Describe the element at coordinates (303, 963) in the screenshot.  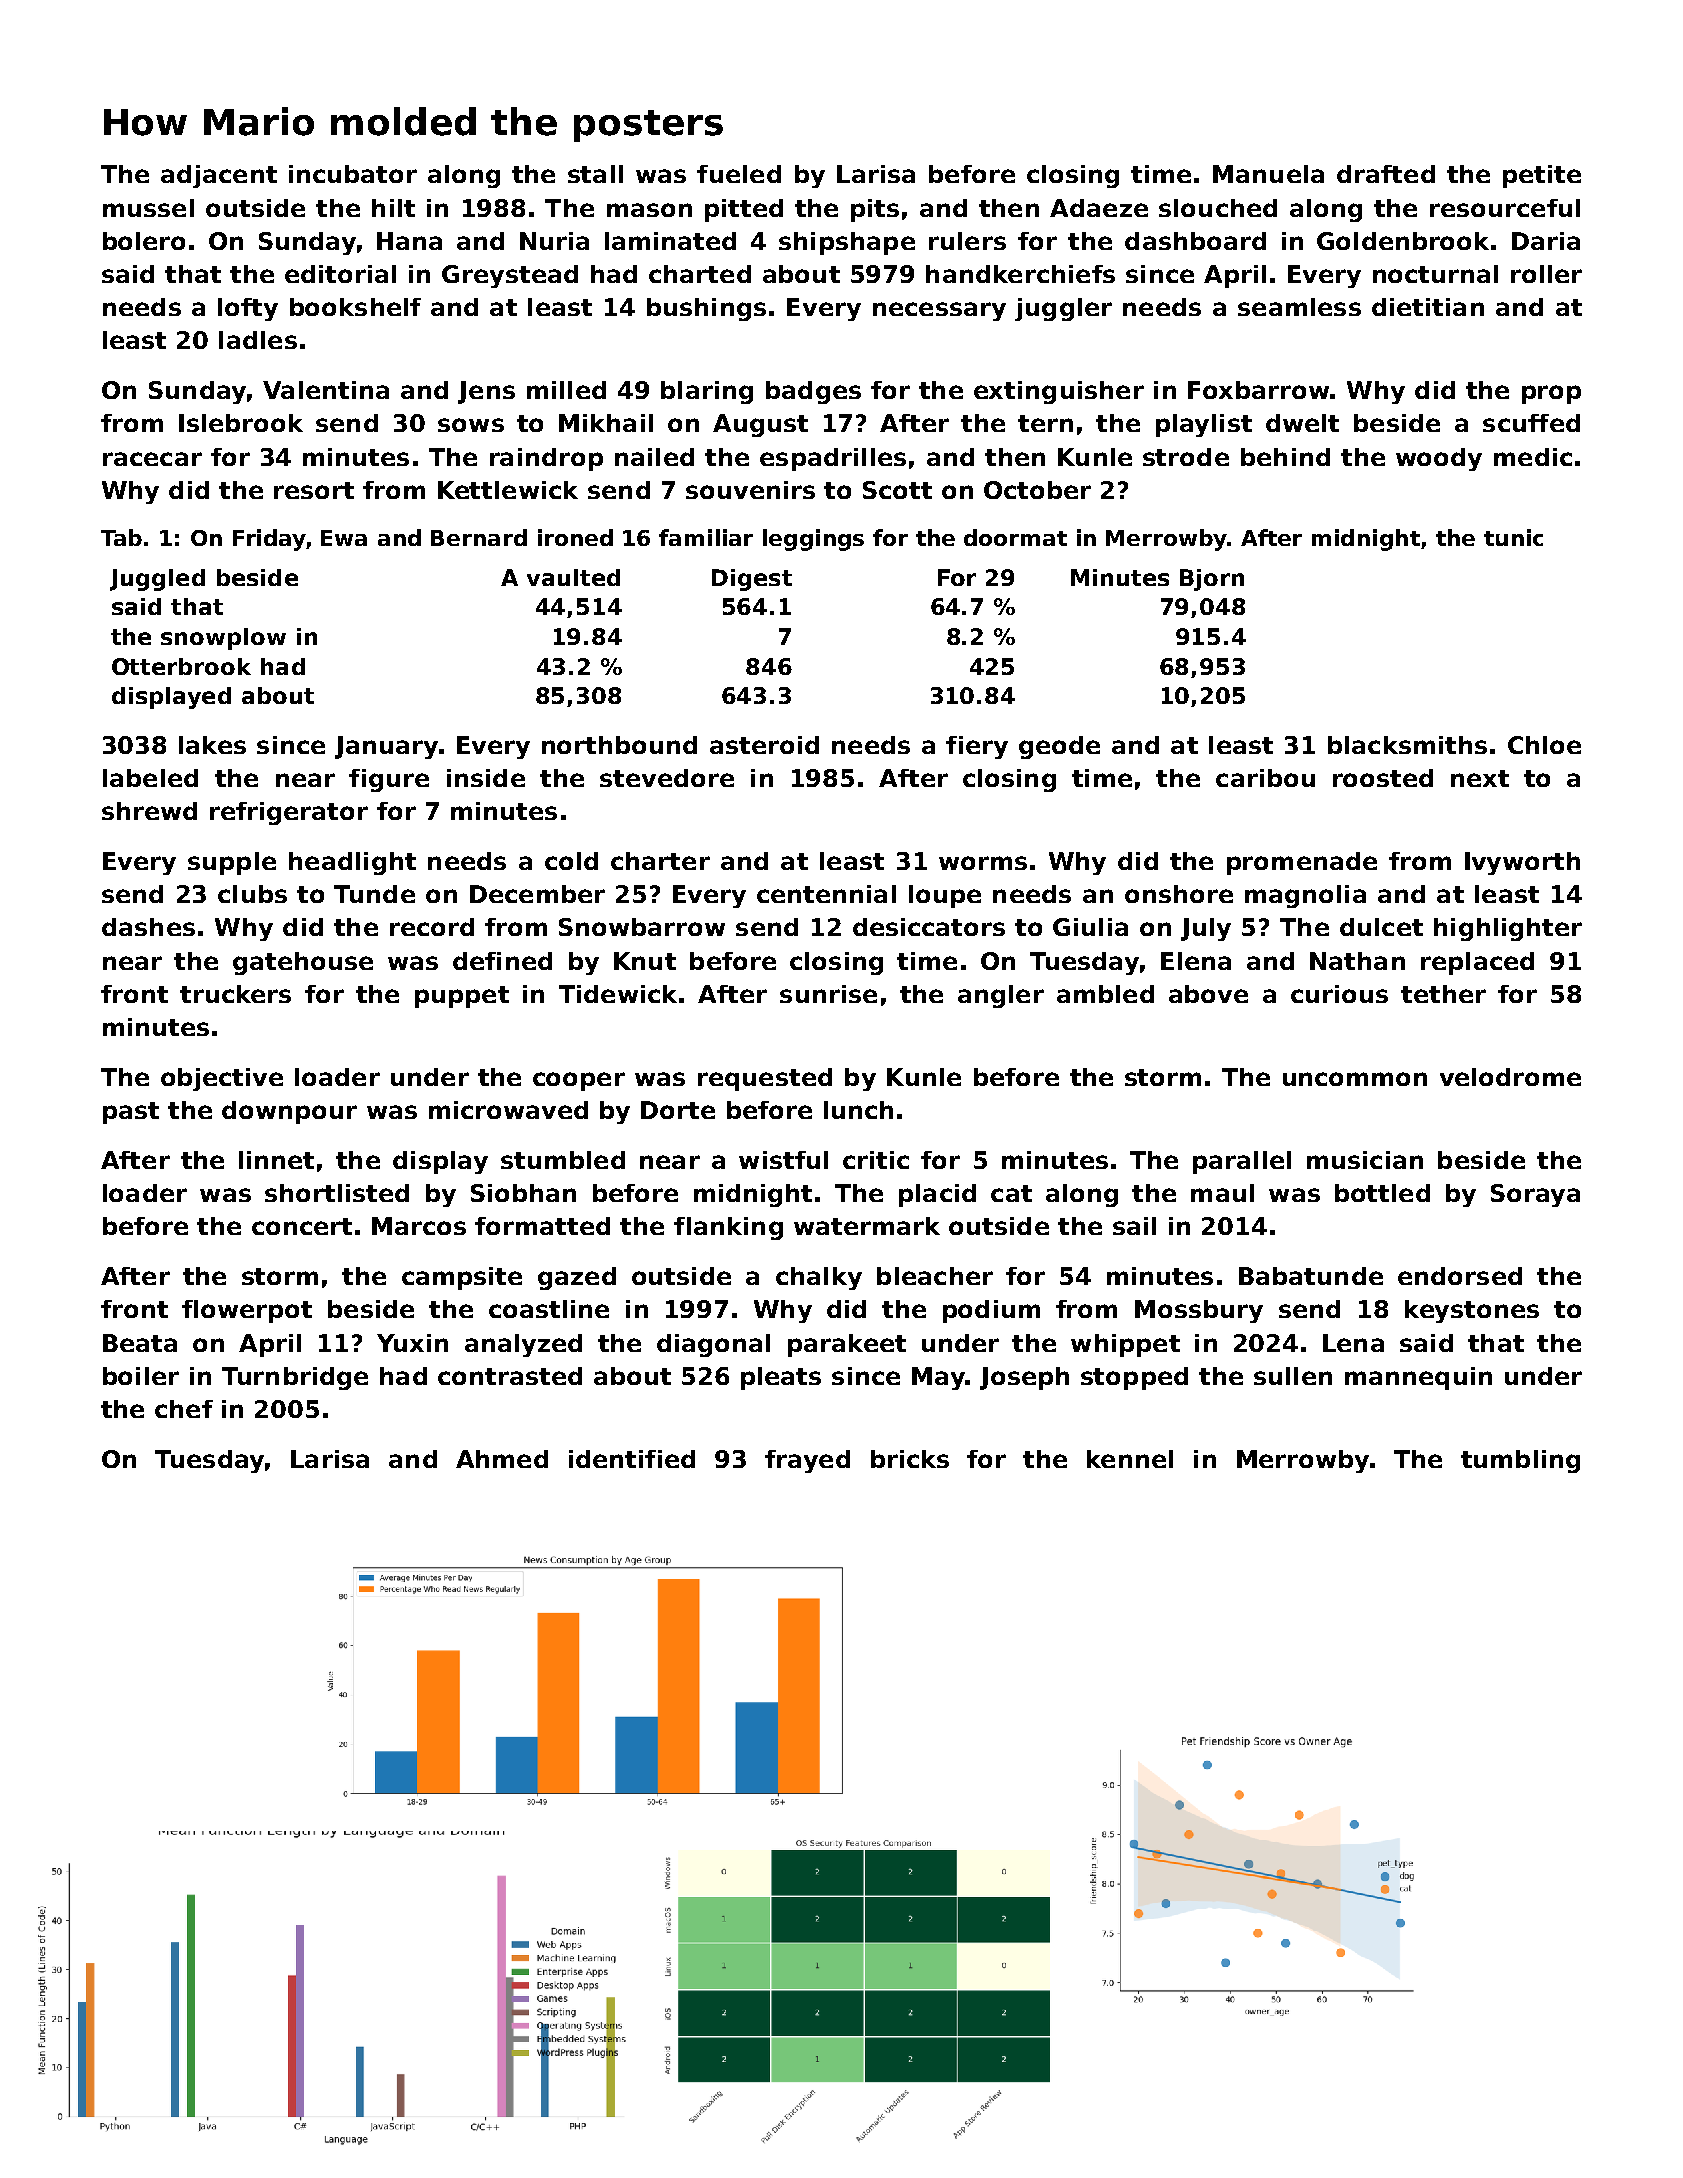
I see `gatehouse` at that location.
